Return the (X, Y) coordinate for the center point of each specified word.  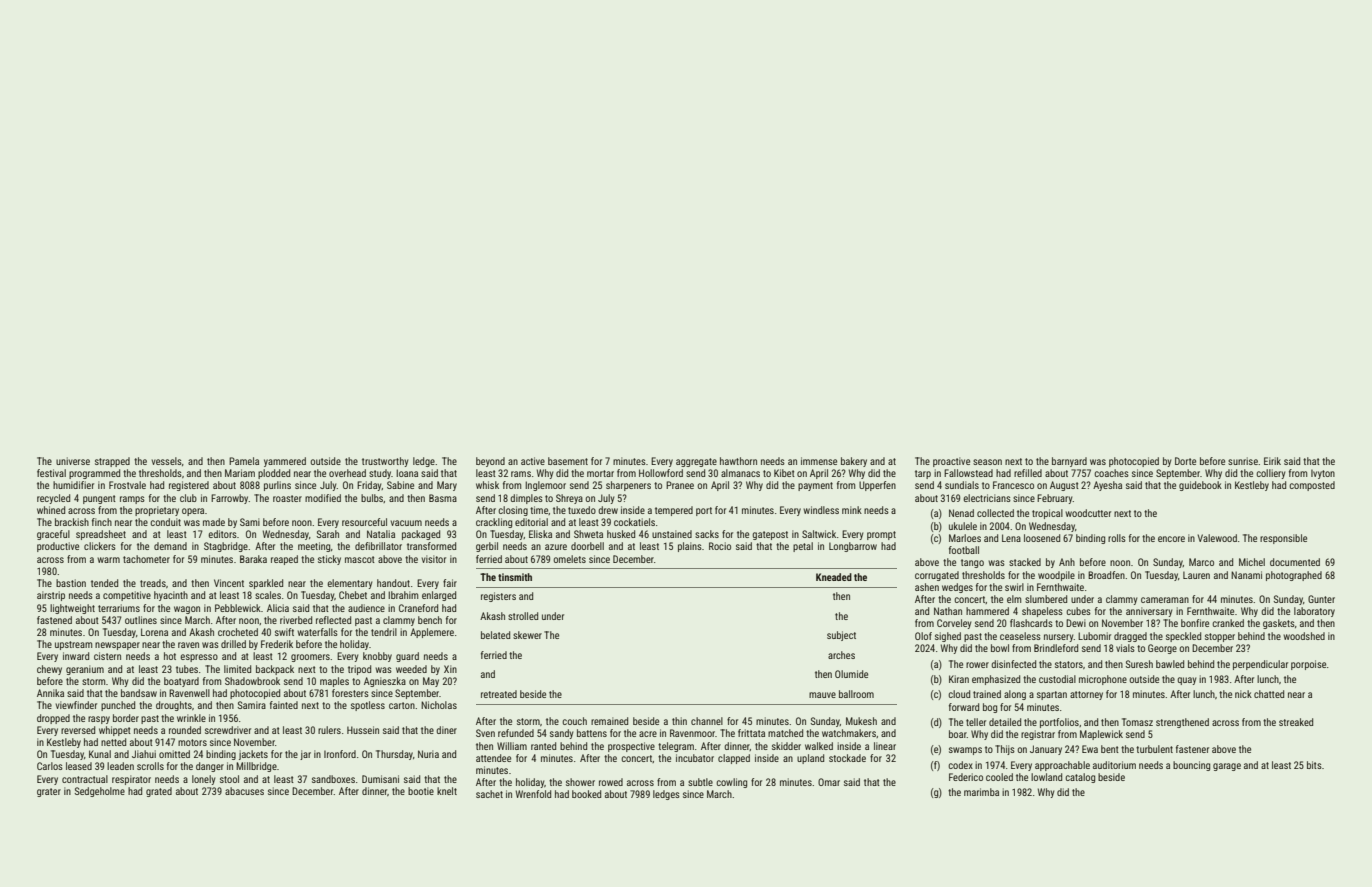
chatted (1269, 694)
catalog (1080, 778)
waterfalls (317, 632)
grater (49, 792)
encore (1171, 539)
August (1064, 486)
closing (513, 511)
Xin (450, 669)
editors (222, 534)
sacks (707, 534)
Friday (369, 486)
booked (586, 794)
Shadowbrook (252, 681)
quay (1187, 681)
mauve (822, 695)
